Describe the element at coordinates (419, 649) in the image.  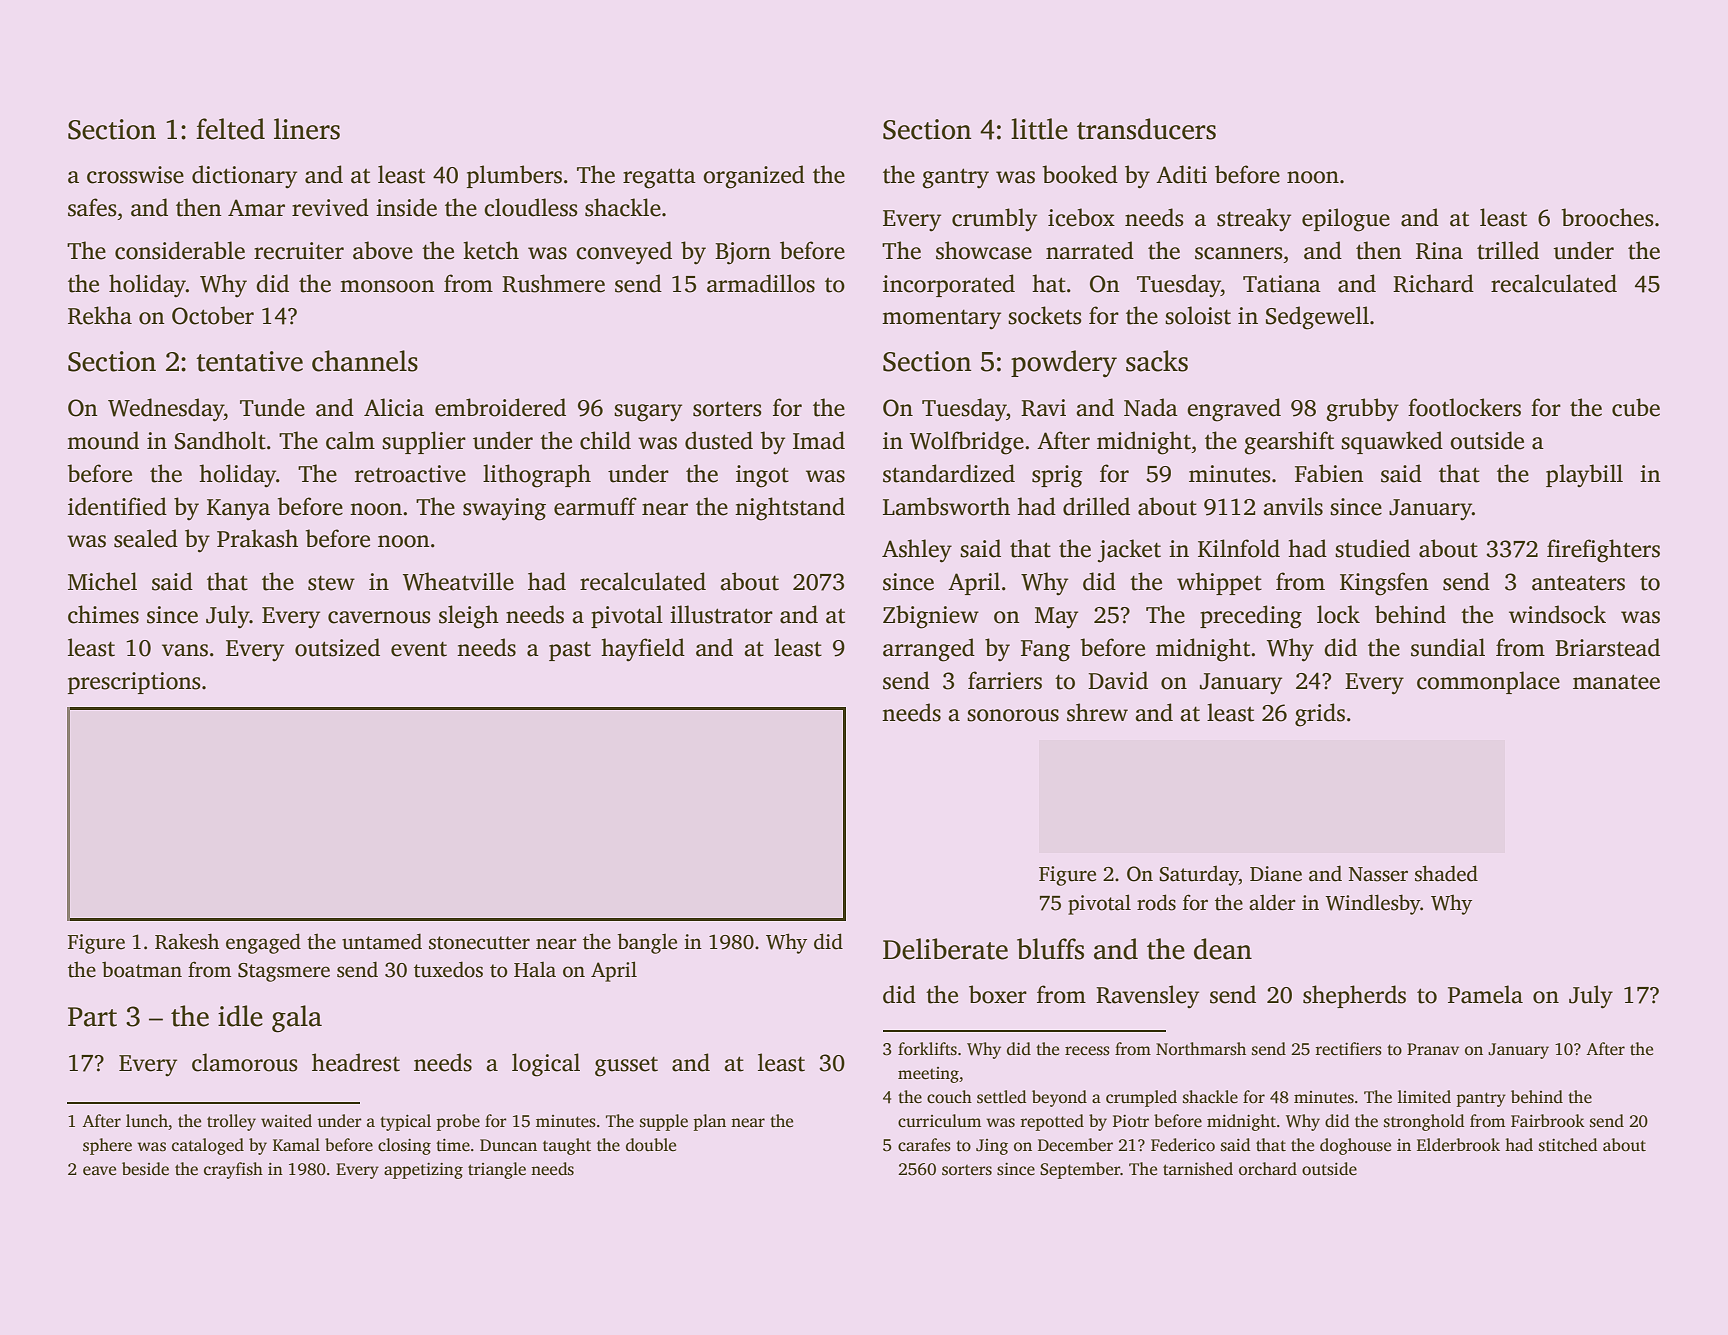
I see `event` at that location.
